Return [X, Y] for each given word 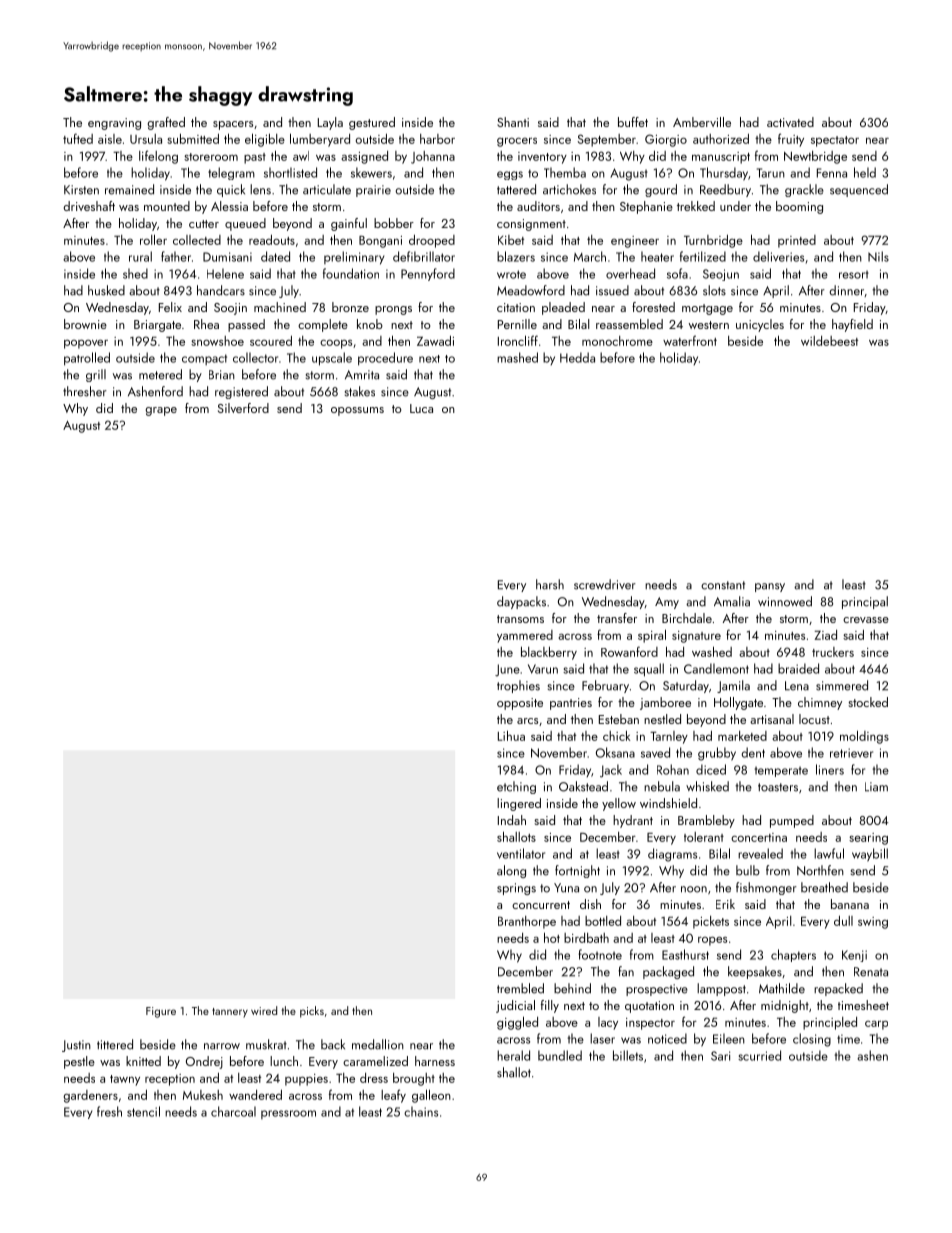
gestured [372, 123]
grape [161, 411]
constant [723, 585]
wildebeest [829, 341]
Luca [421, 408]
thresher [85, 391]
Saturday [686, 686]
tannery [230, 1013]
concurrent [541, 905]
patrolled [87, 359]
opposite [520, 704]
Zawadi [435, 341]
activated [790, 122]
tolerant [704, 837]
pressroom [288, 1114]
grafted [166, 123]
